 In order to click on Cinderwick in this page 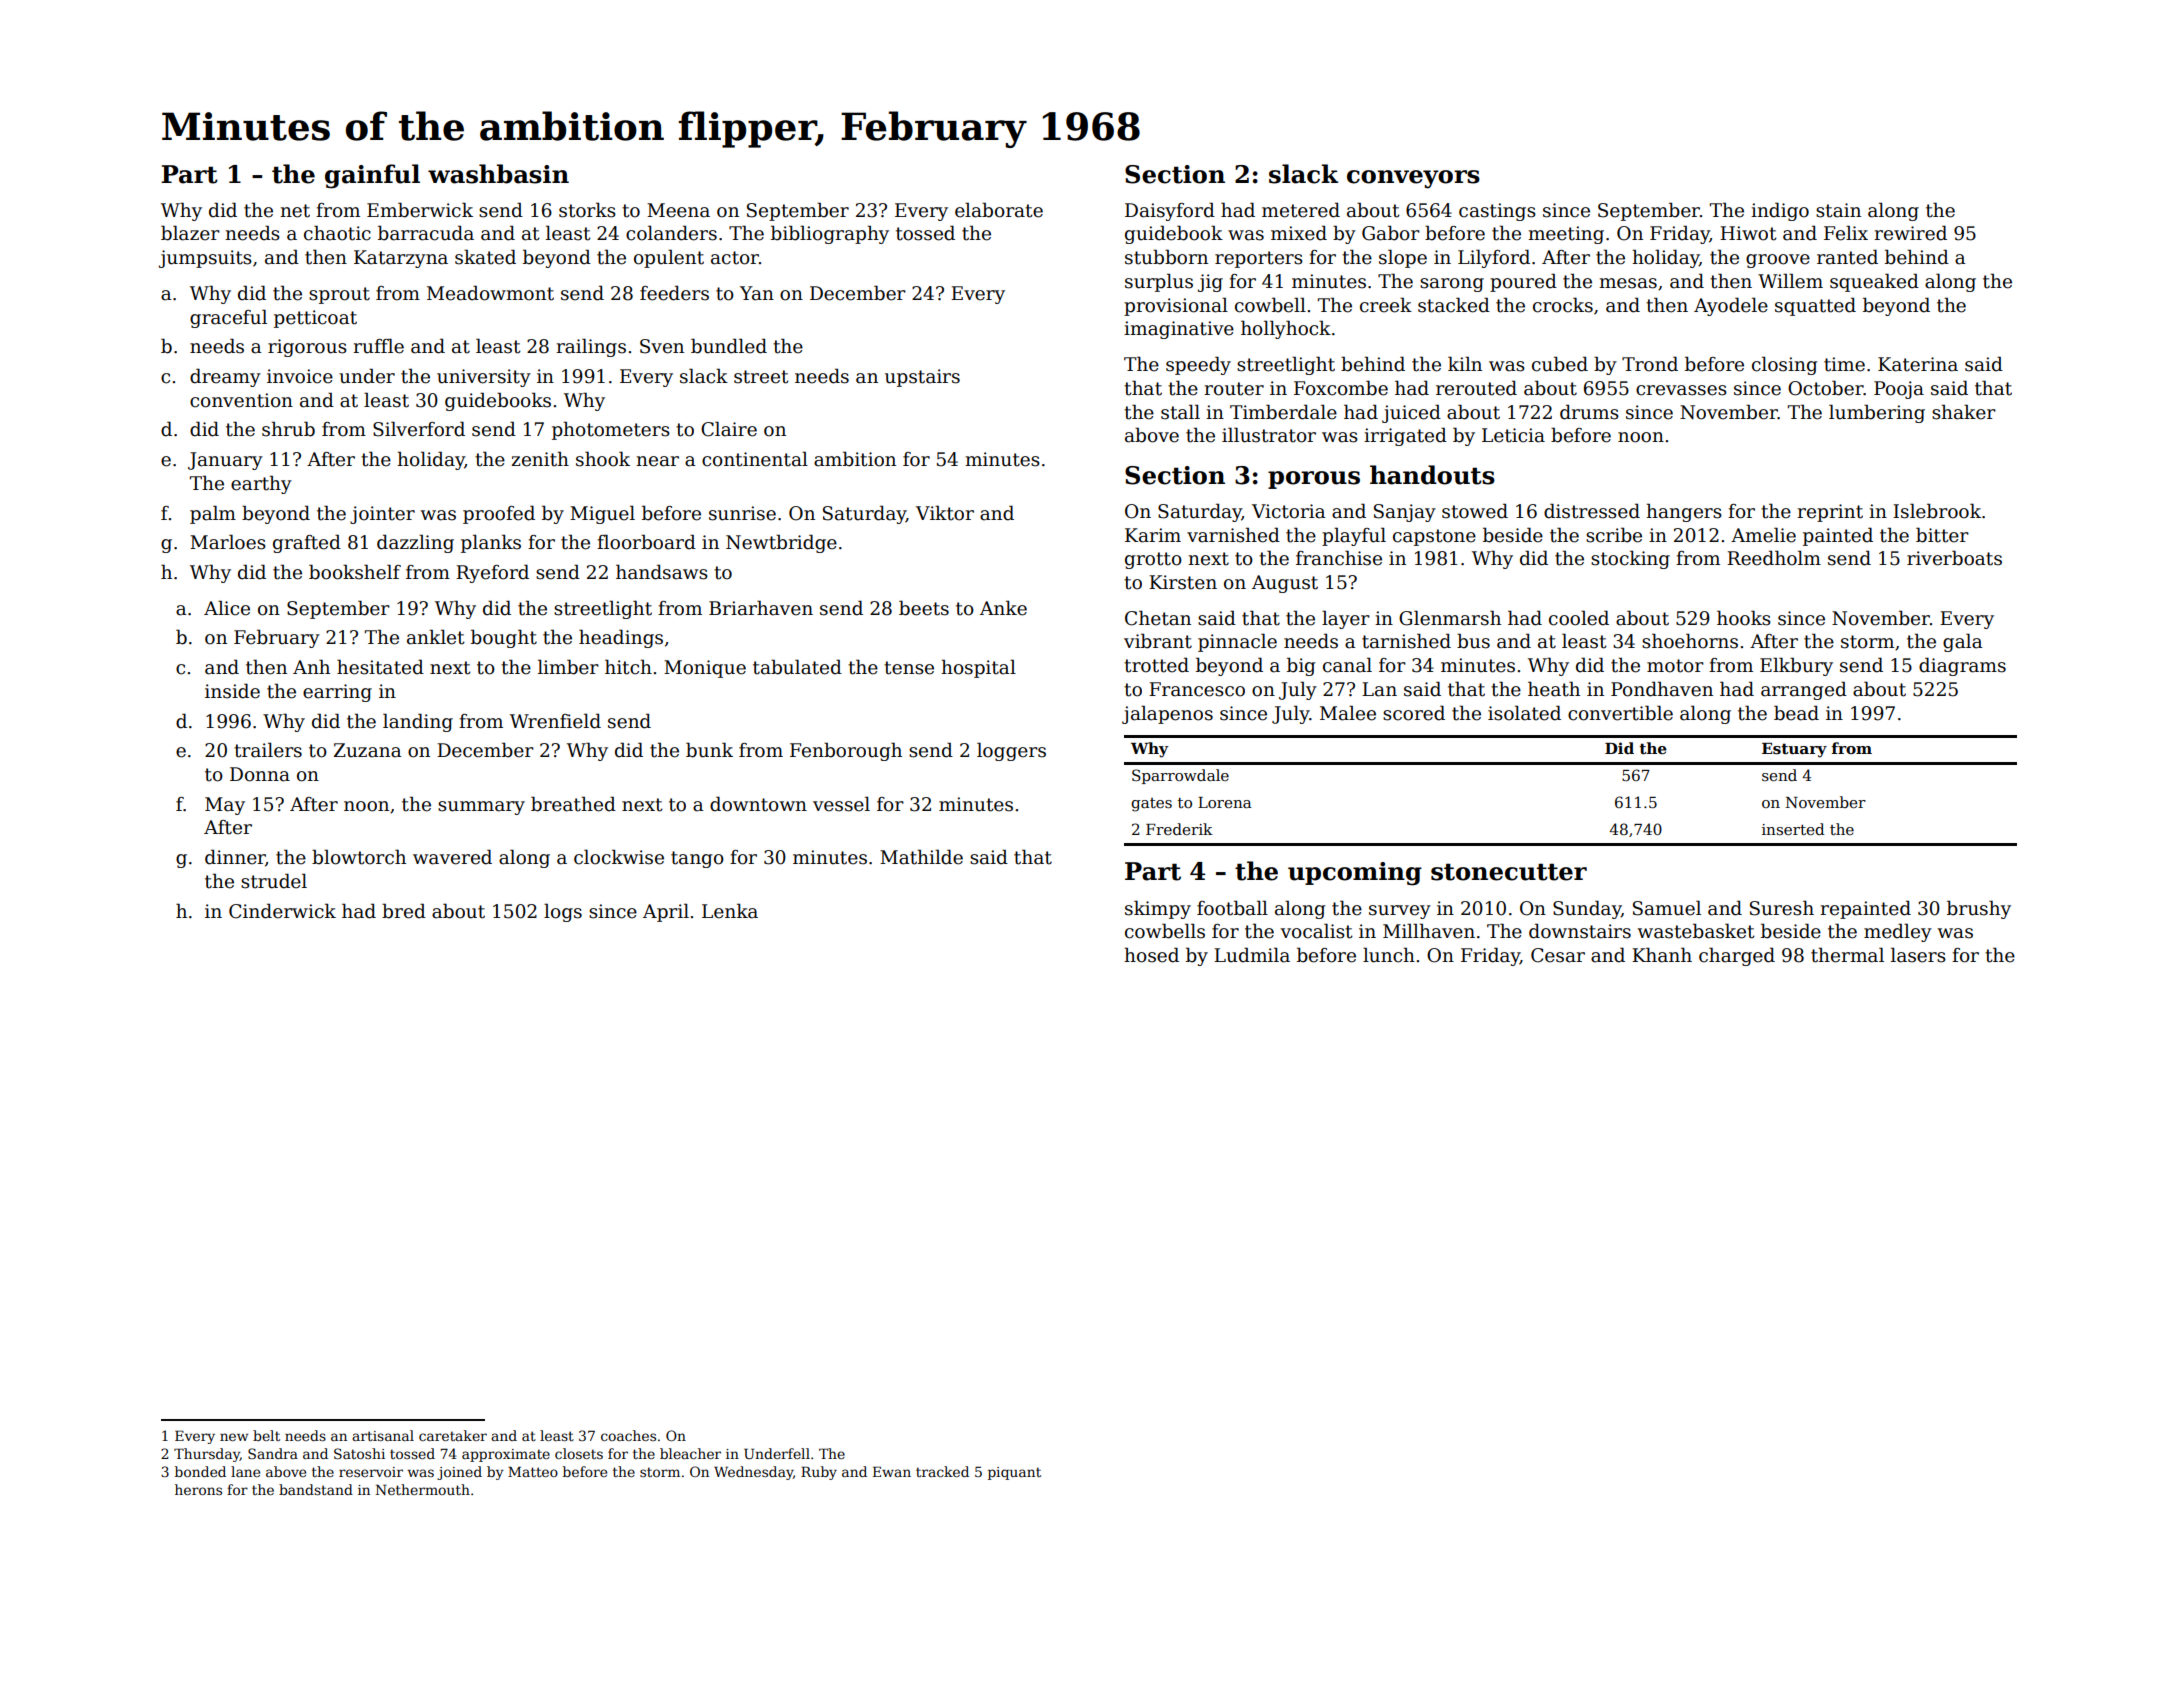, I will do `click(282, 911)`.
